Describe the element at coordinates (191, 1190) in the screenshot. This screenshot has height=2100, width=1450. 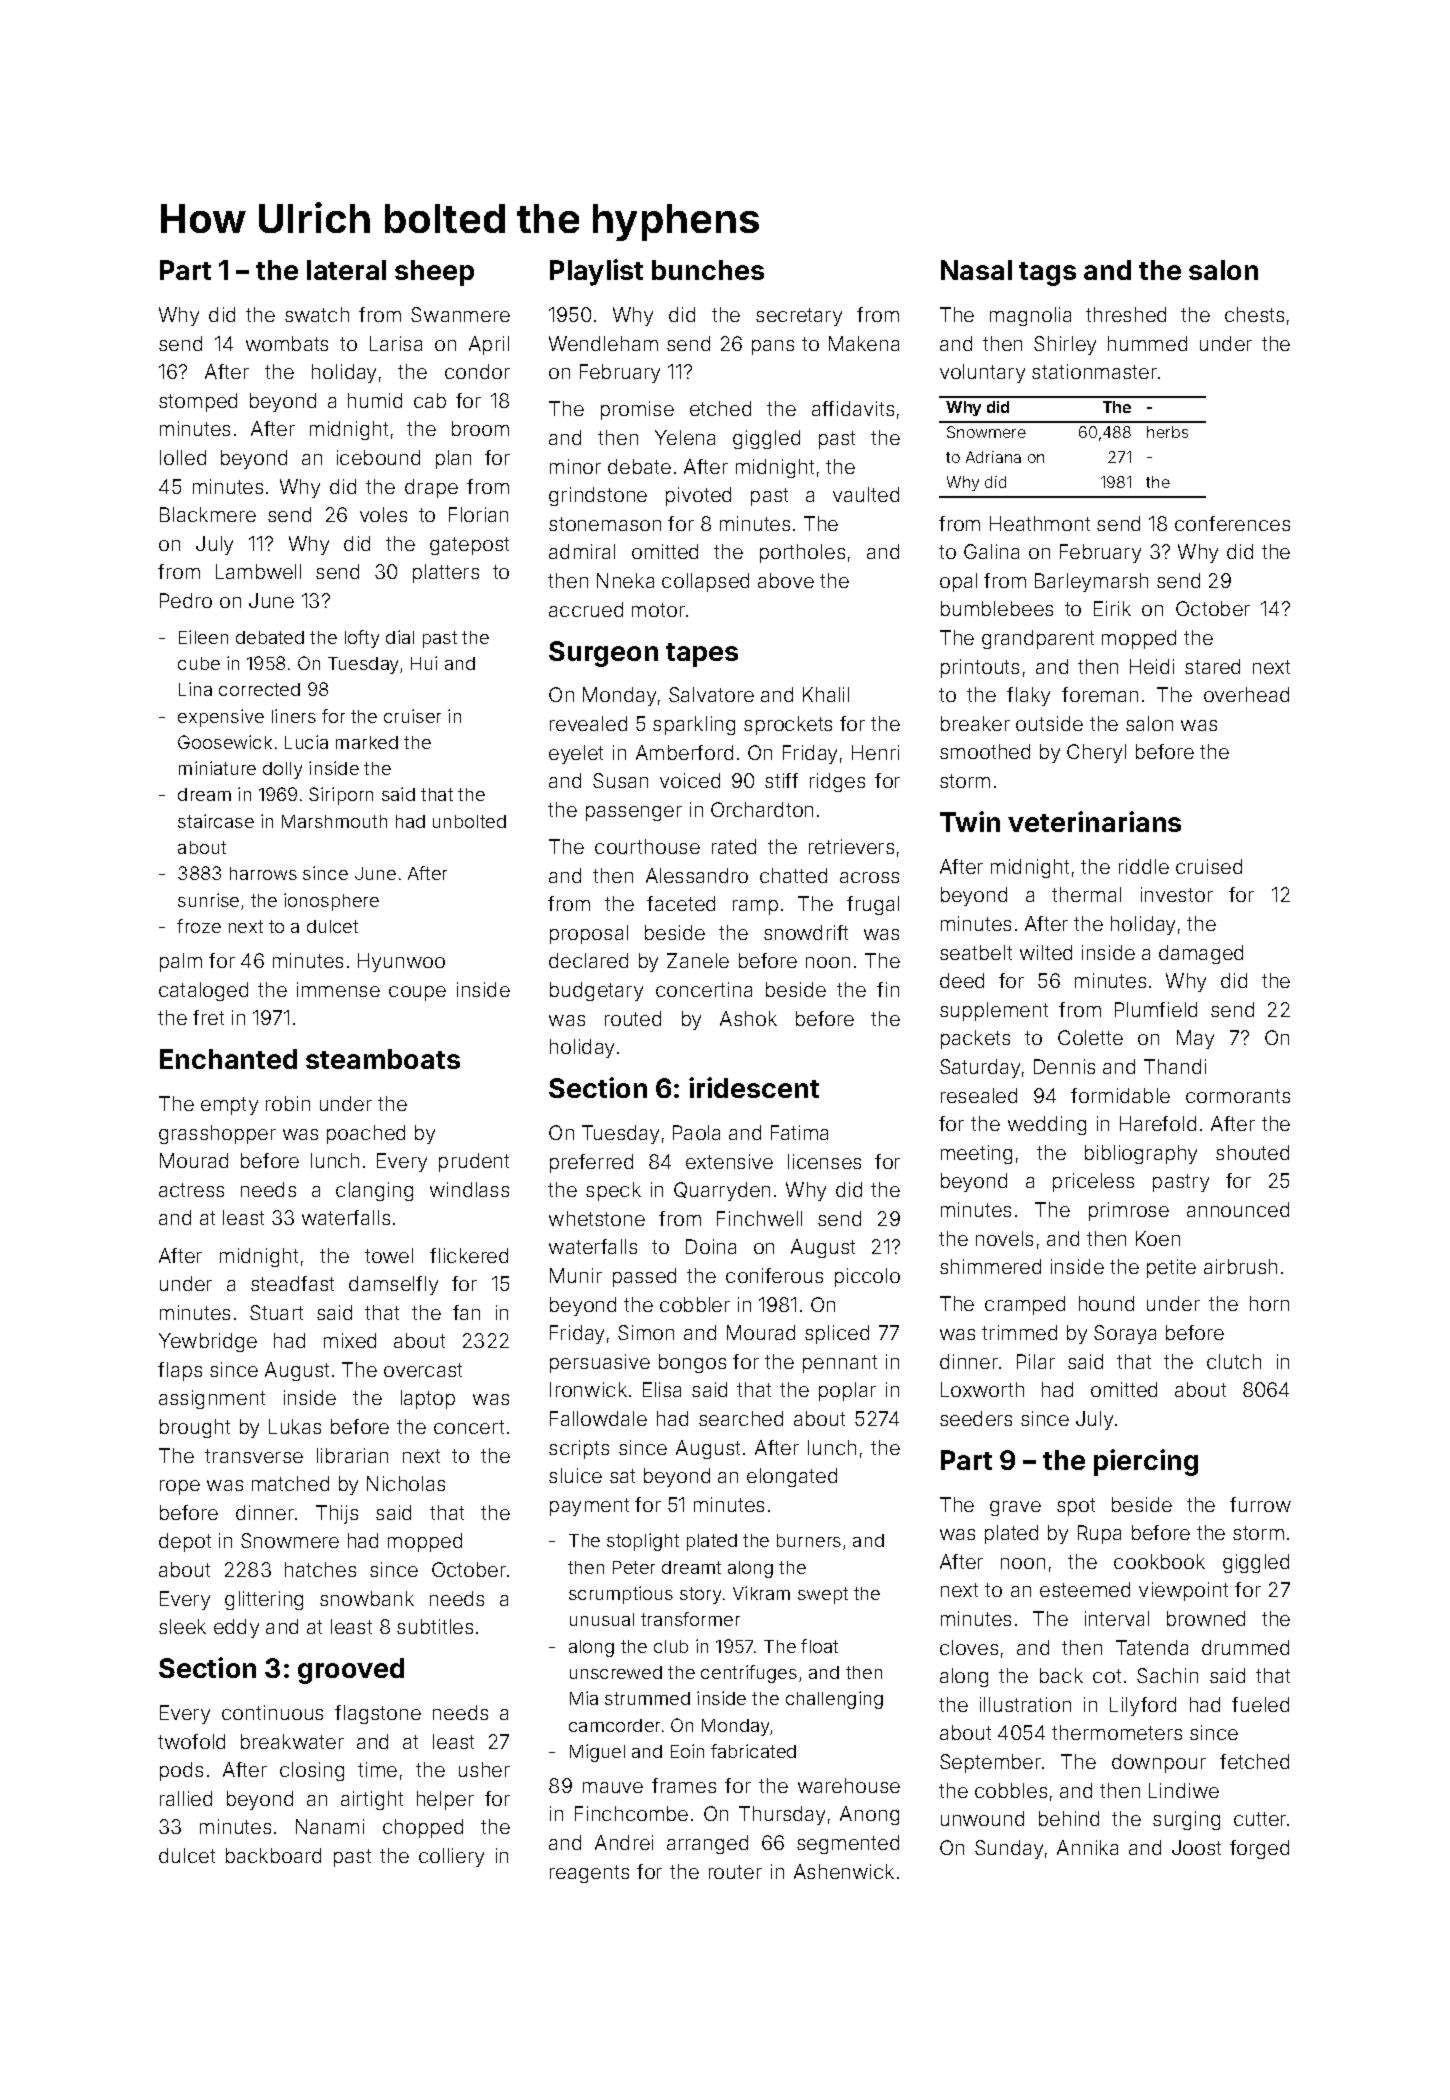
I see `actress` at that location.
